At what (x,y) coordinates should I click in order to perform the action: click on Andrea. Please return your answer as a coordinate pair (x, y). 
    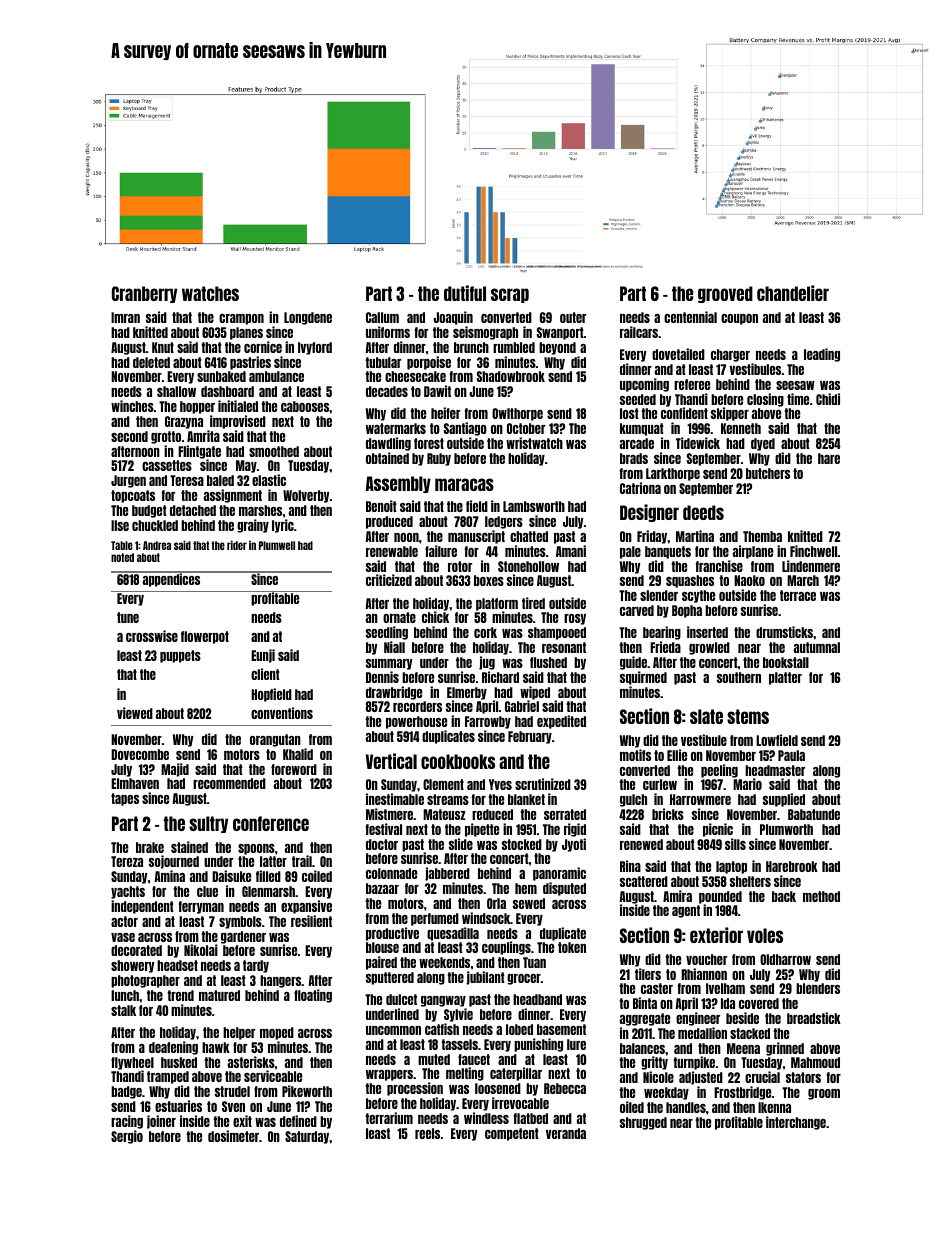
    Looking at the image, I should click on (157, 545).
